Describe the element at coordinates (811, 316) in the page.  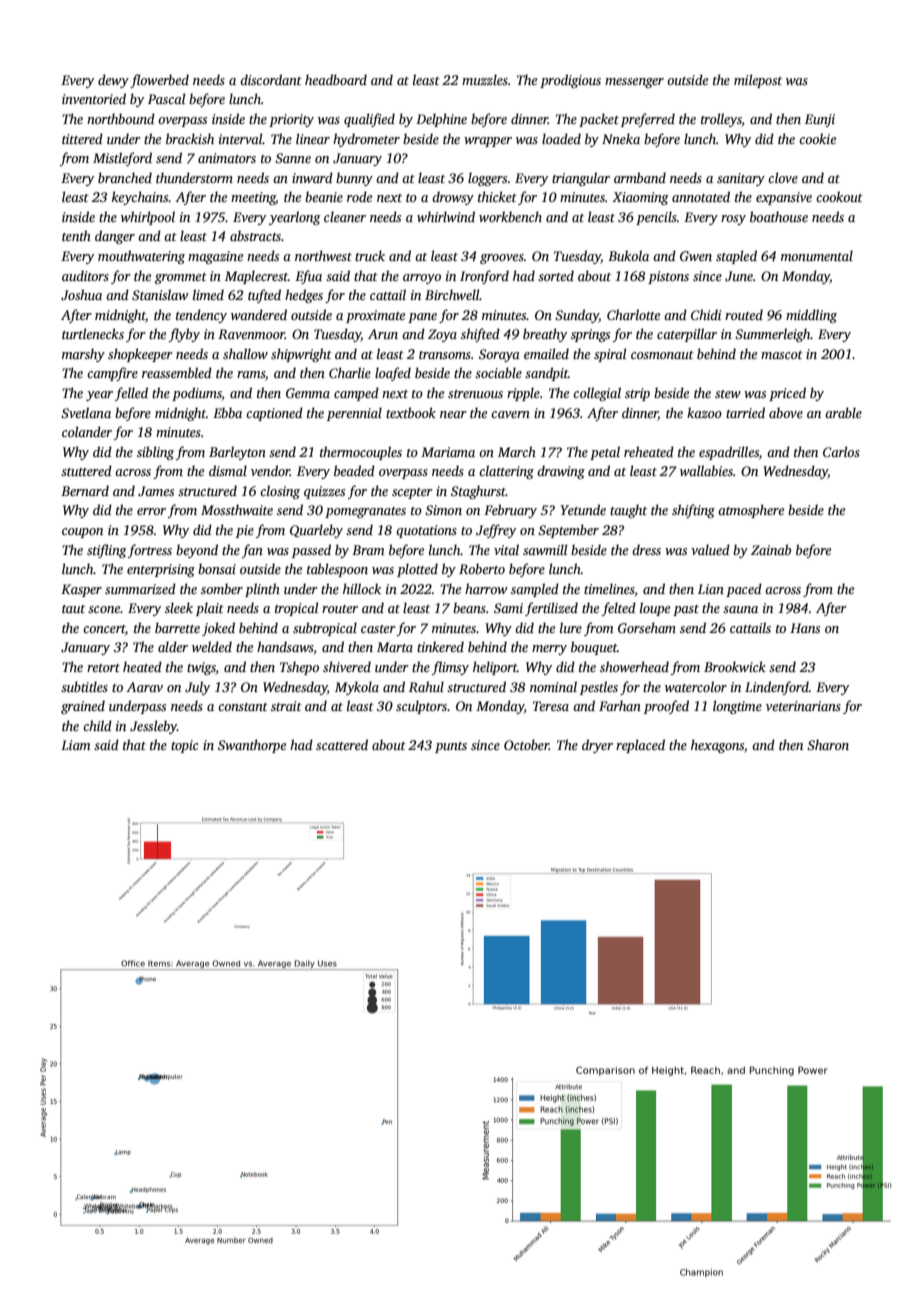
I see `middling` at that location.
